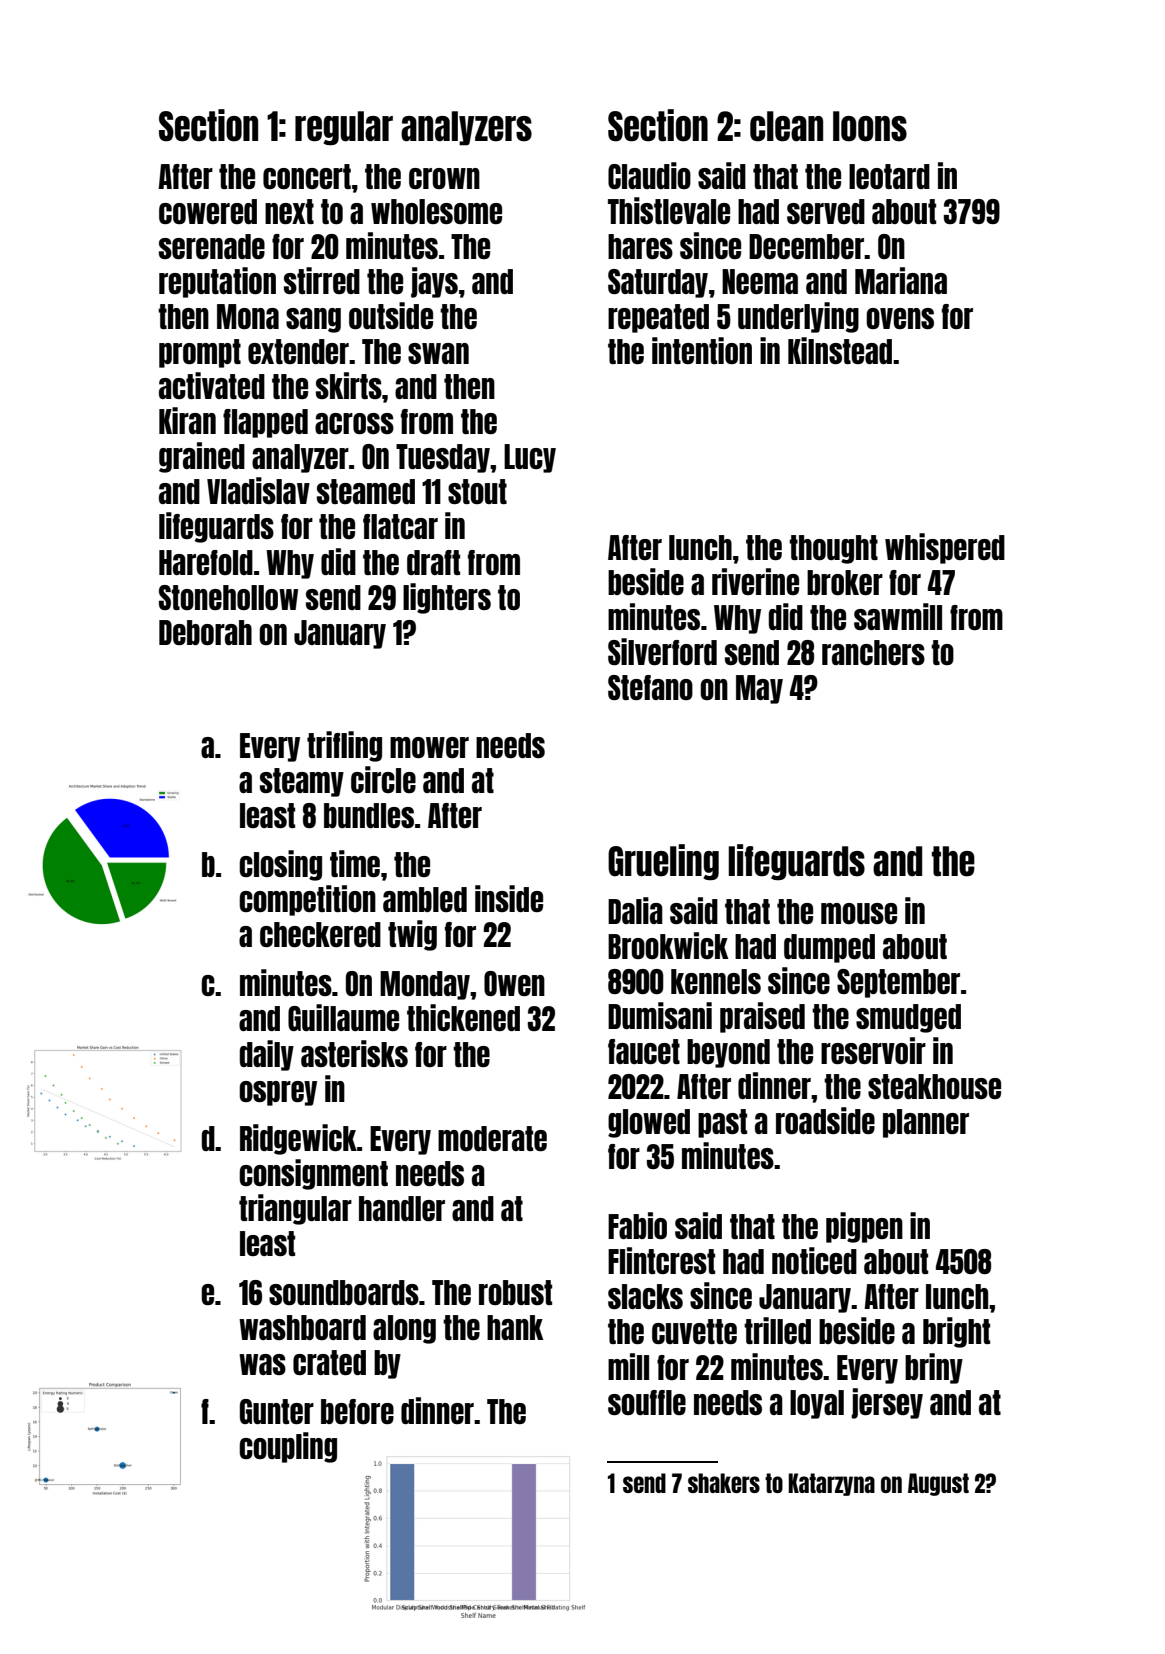 Image resolution: width=1165 pixels, height=1654 pixels. I want to click on triangular, so click(295, 1209).
